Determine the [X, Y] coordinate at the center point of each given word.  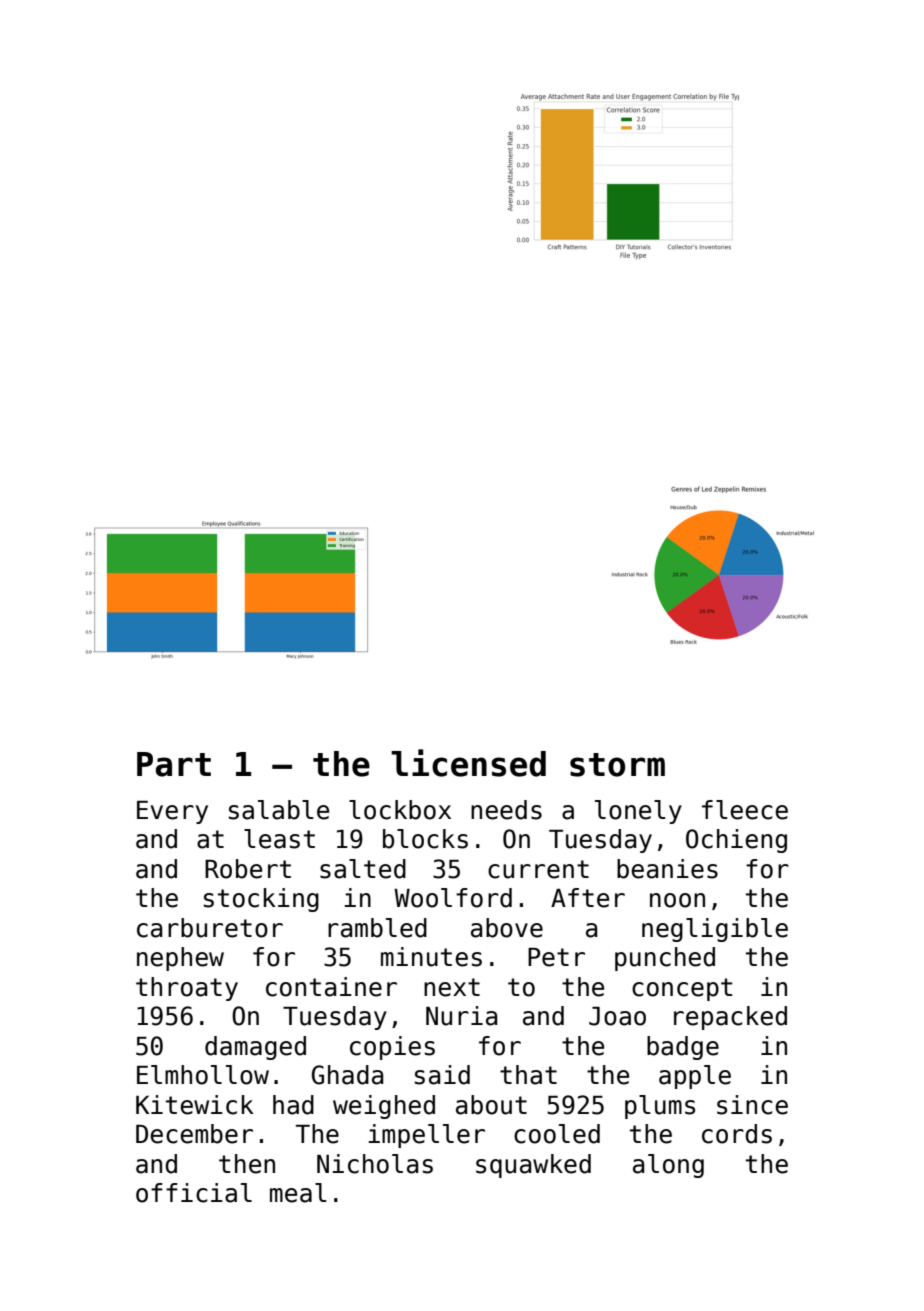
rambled [377, 928]
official [194, 1193]
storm [617, 765]
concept [682, 989]
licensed [468, 763]
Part [174, 764]
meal [298, 1193]
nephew [180, 959]
